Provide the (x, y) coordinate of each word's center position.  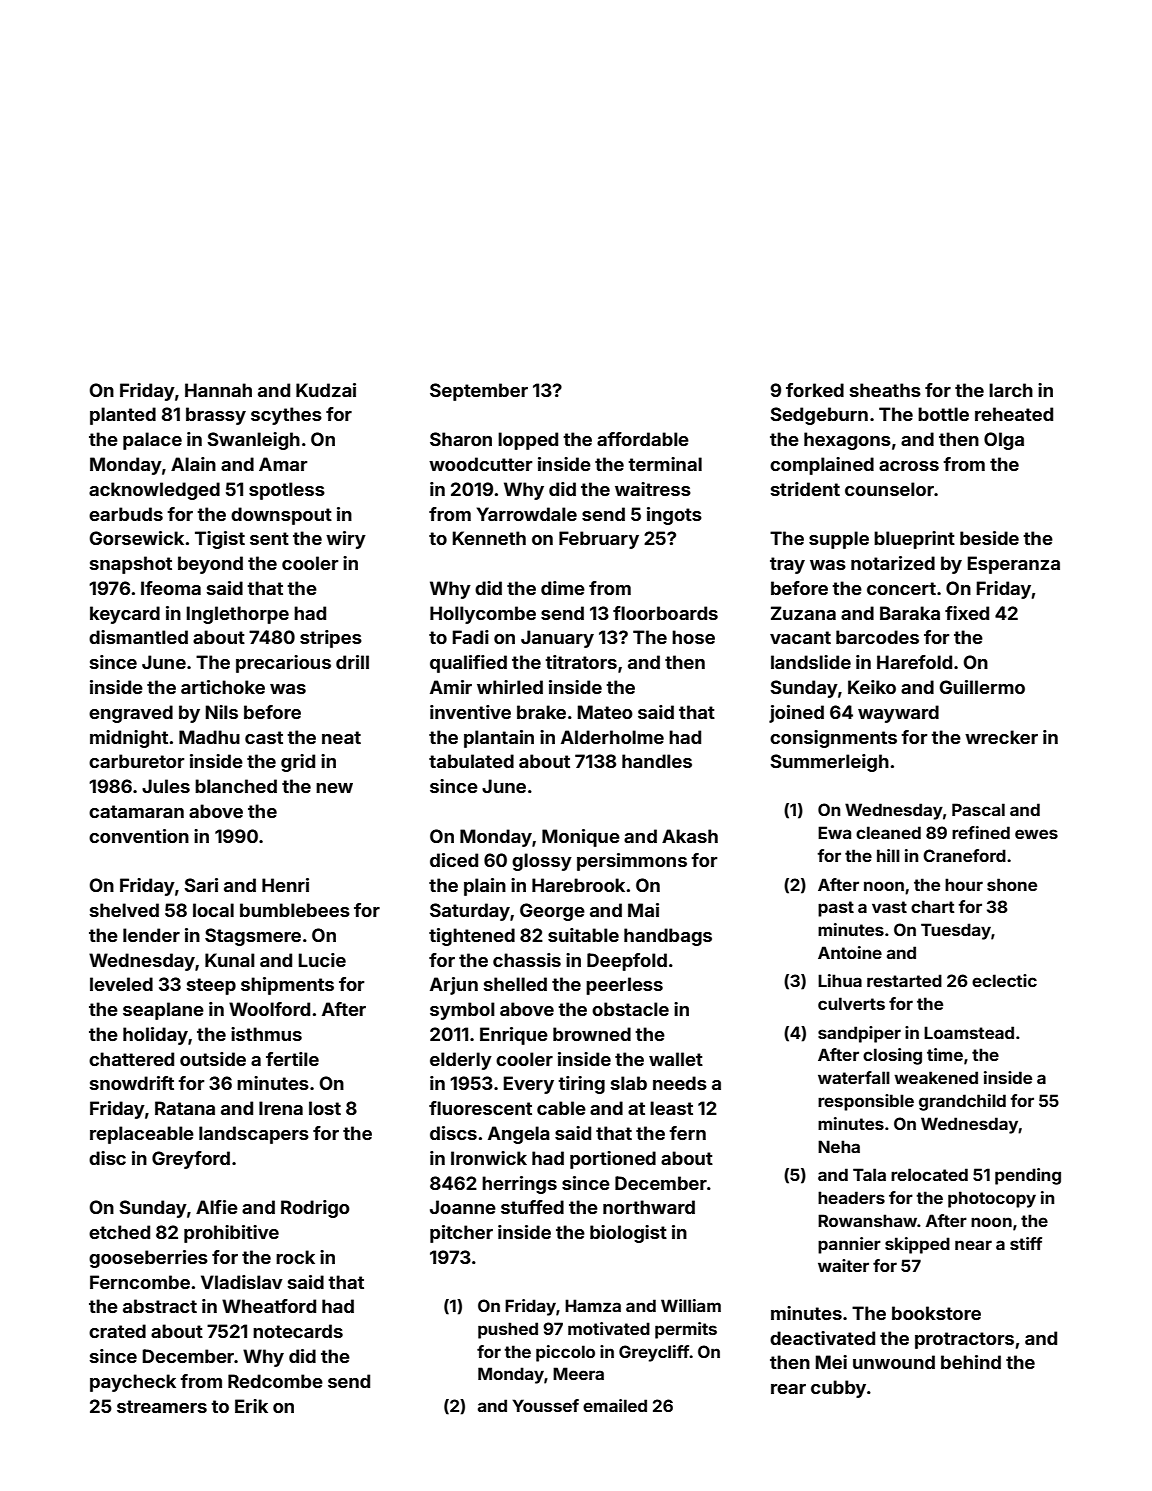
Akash (690, 836)
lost (325, 1108)
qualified (468, 664)
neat (341, 737)
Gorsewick (137, 538)
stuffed (532, 1207)
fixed (967, 613)
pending (1028, 1176)
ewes (1036, 834)
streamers (162, 1406)
